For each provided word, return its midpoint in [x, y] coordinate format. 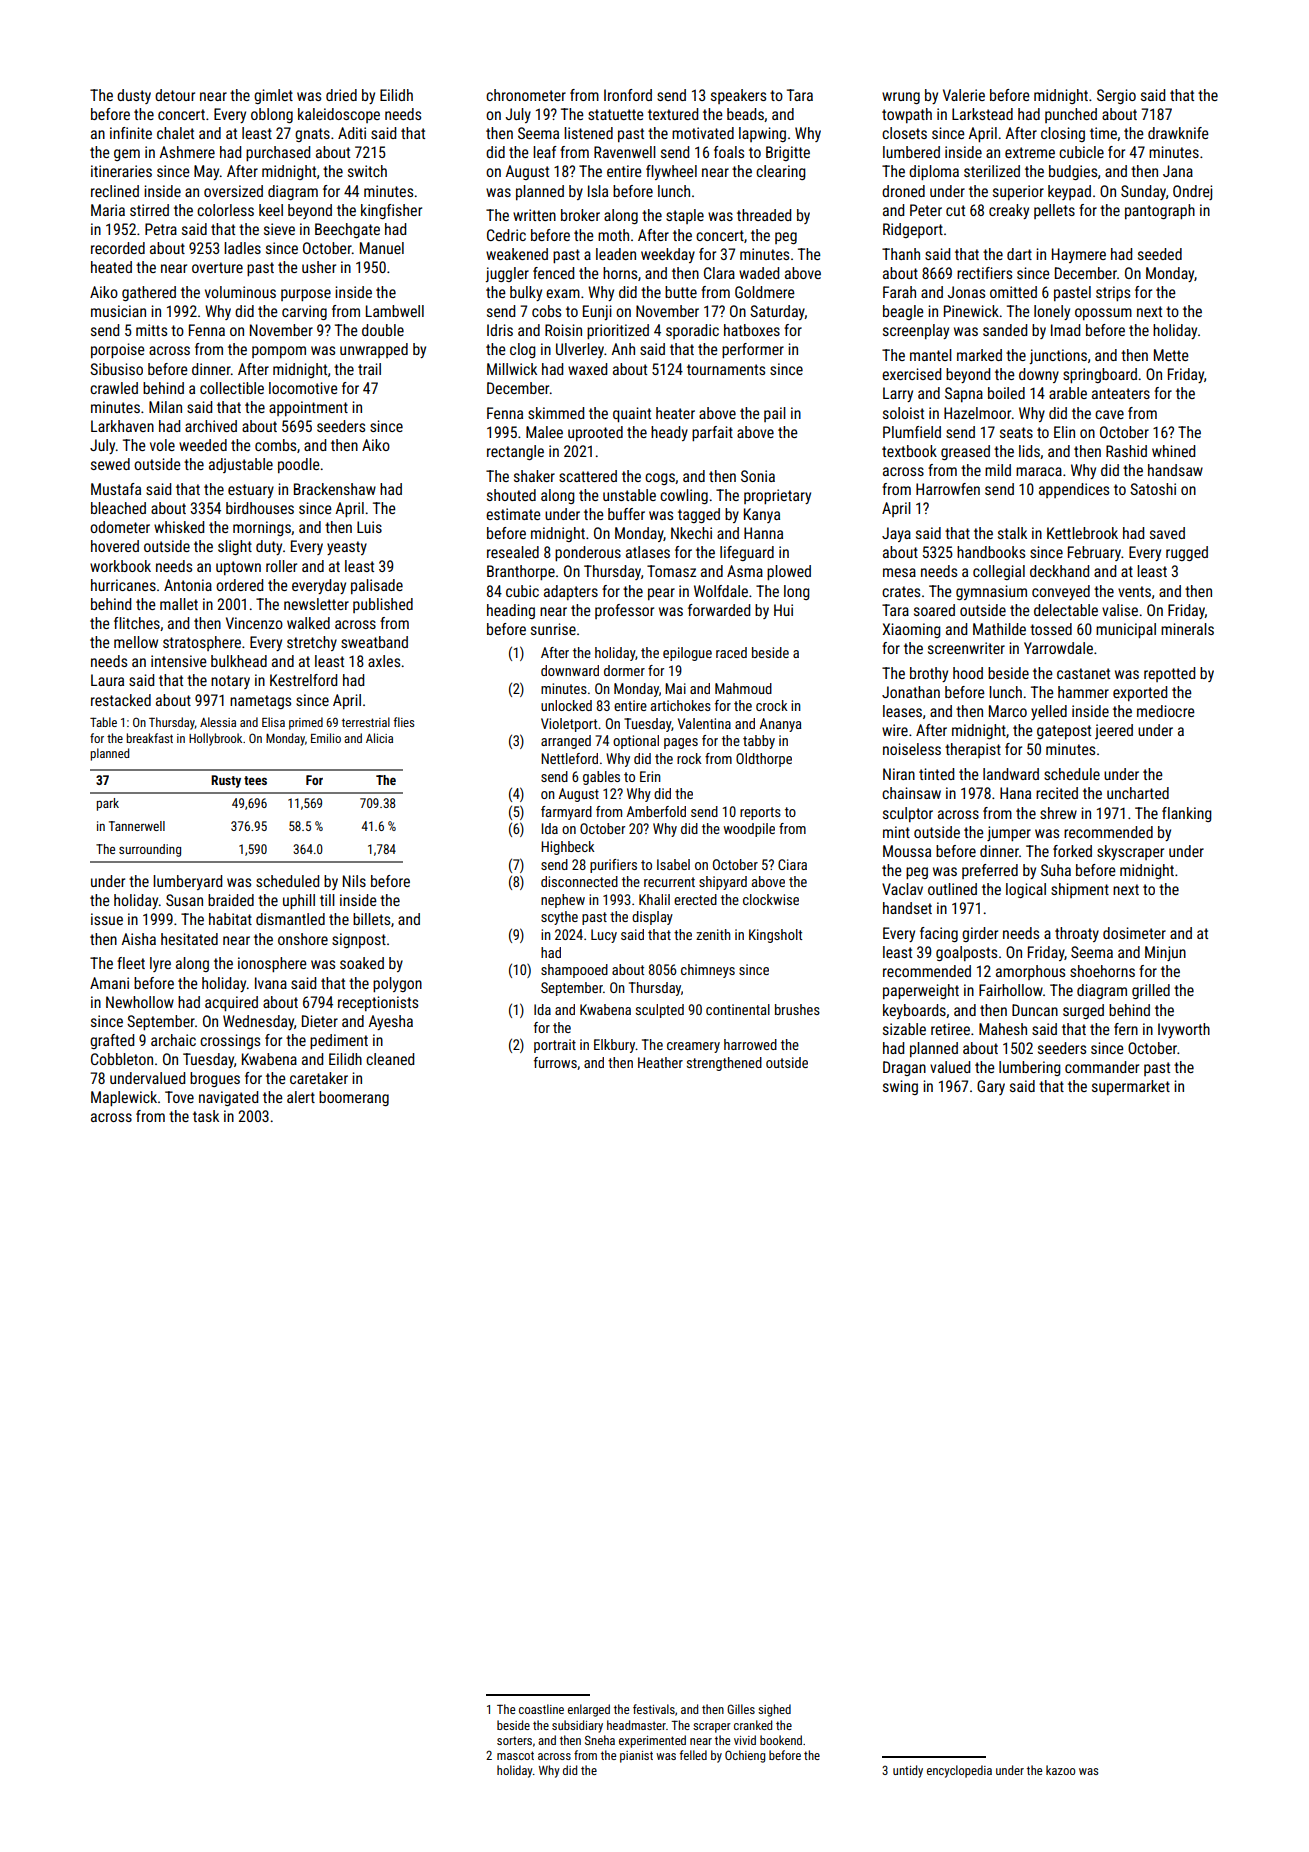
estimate [513, 514]
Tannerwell [137, 826]
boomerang [354, 1098]
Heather [660, 1062]
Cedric [506, 235]
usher [319, 267]
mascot [515, 1755]
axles [384, 661]
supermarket [1131, 1087]
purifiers [613, 866]
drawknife [1178, 133]
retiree [950, 1029]
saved [1167, 533]
